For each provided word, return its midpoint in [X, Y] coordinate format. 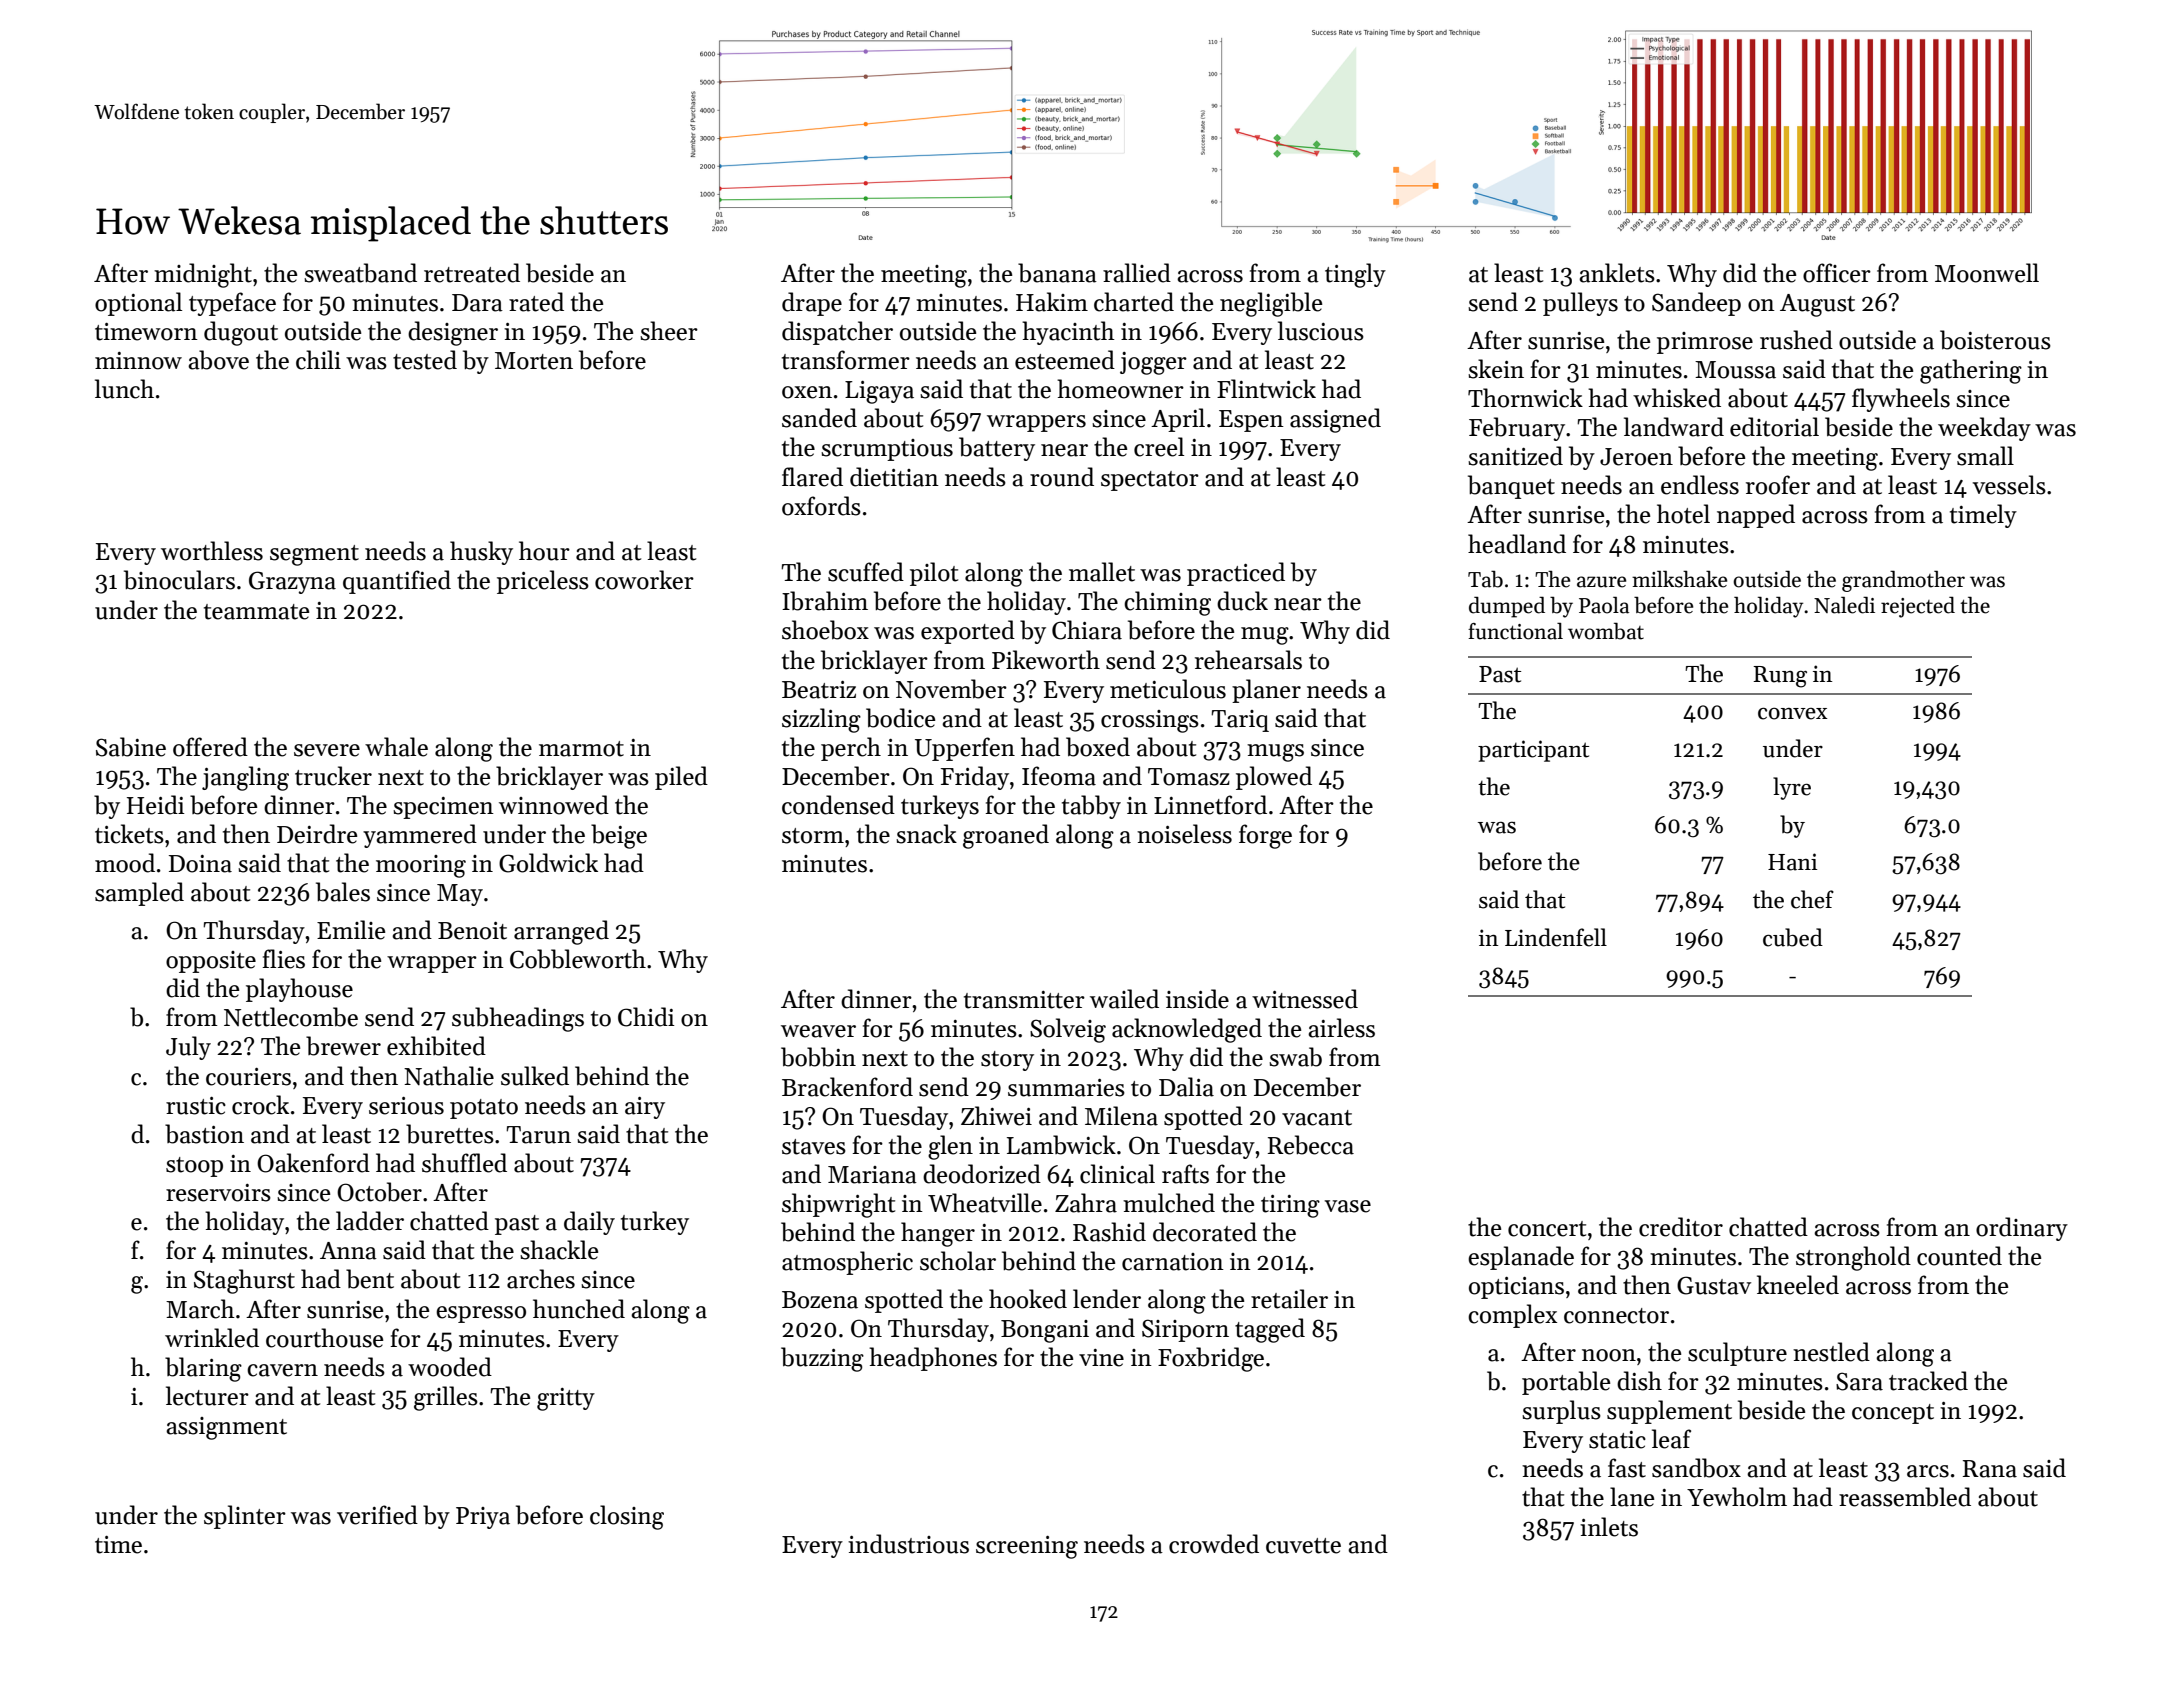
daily [589, 1223]
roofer [1778, 485]
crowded [1214, 1544]
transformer [846, 360]
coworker [644, 580]
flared [812, 477]
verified [377, 1515]
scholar [958, 1261]
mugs [1275, 753]
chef [1812, 899]
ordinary [2022, 1229]
